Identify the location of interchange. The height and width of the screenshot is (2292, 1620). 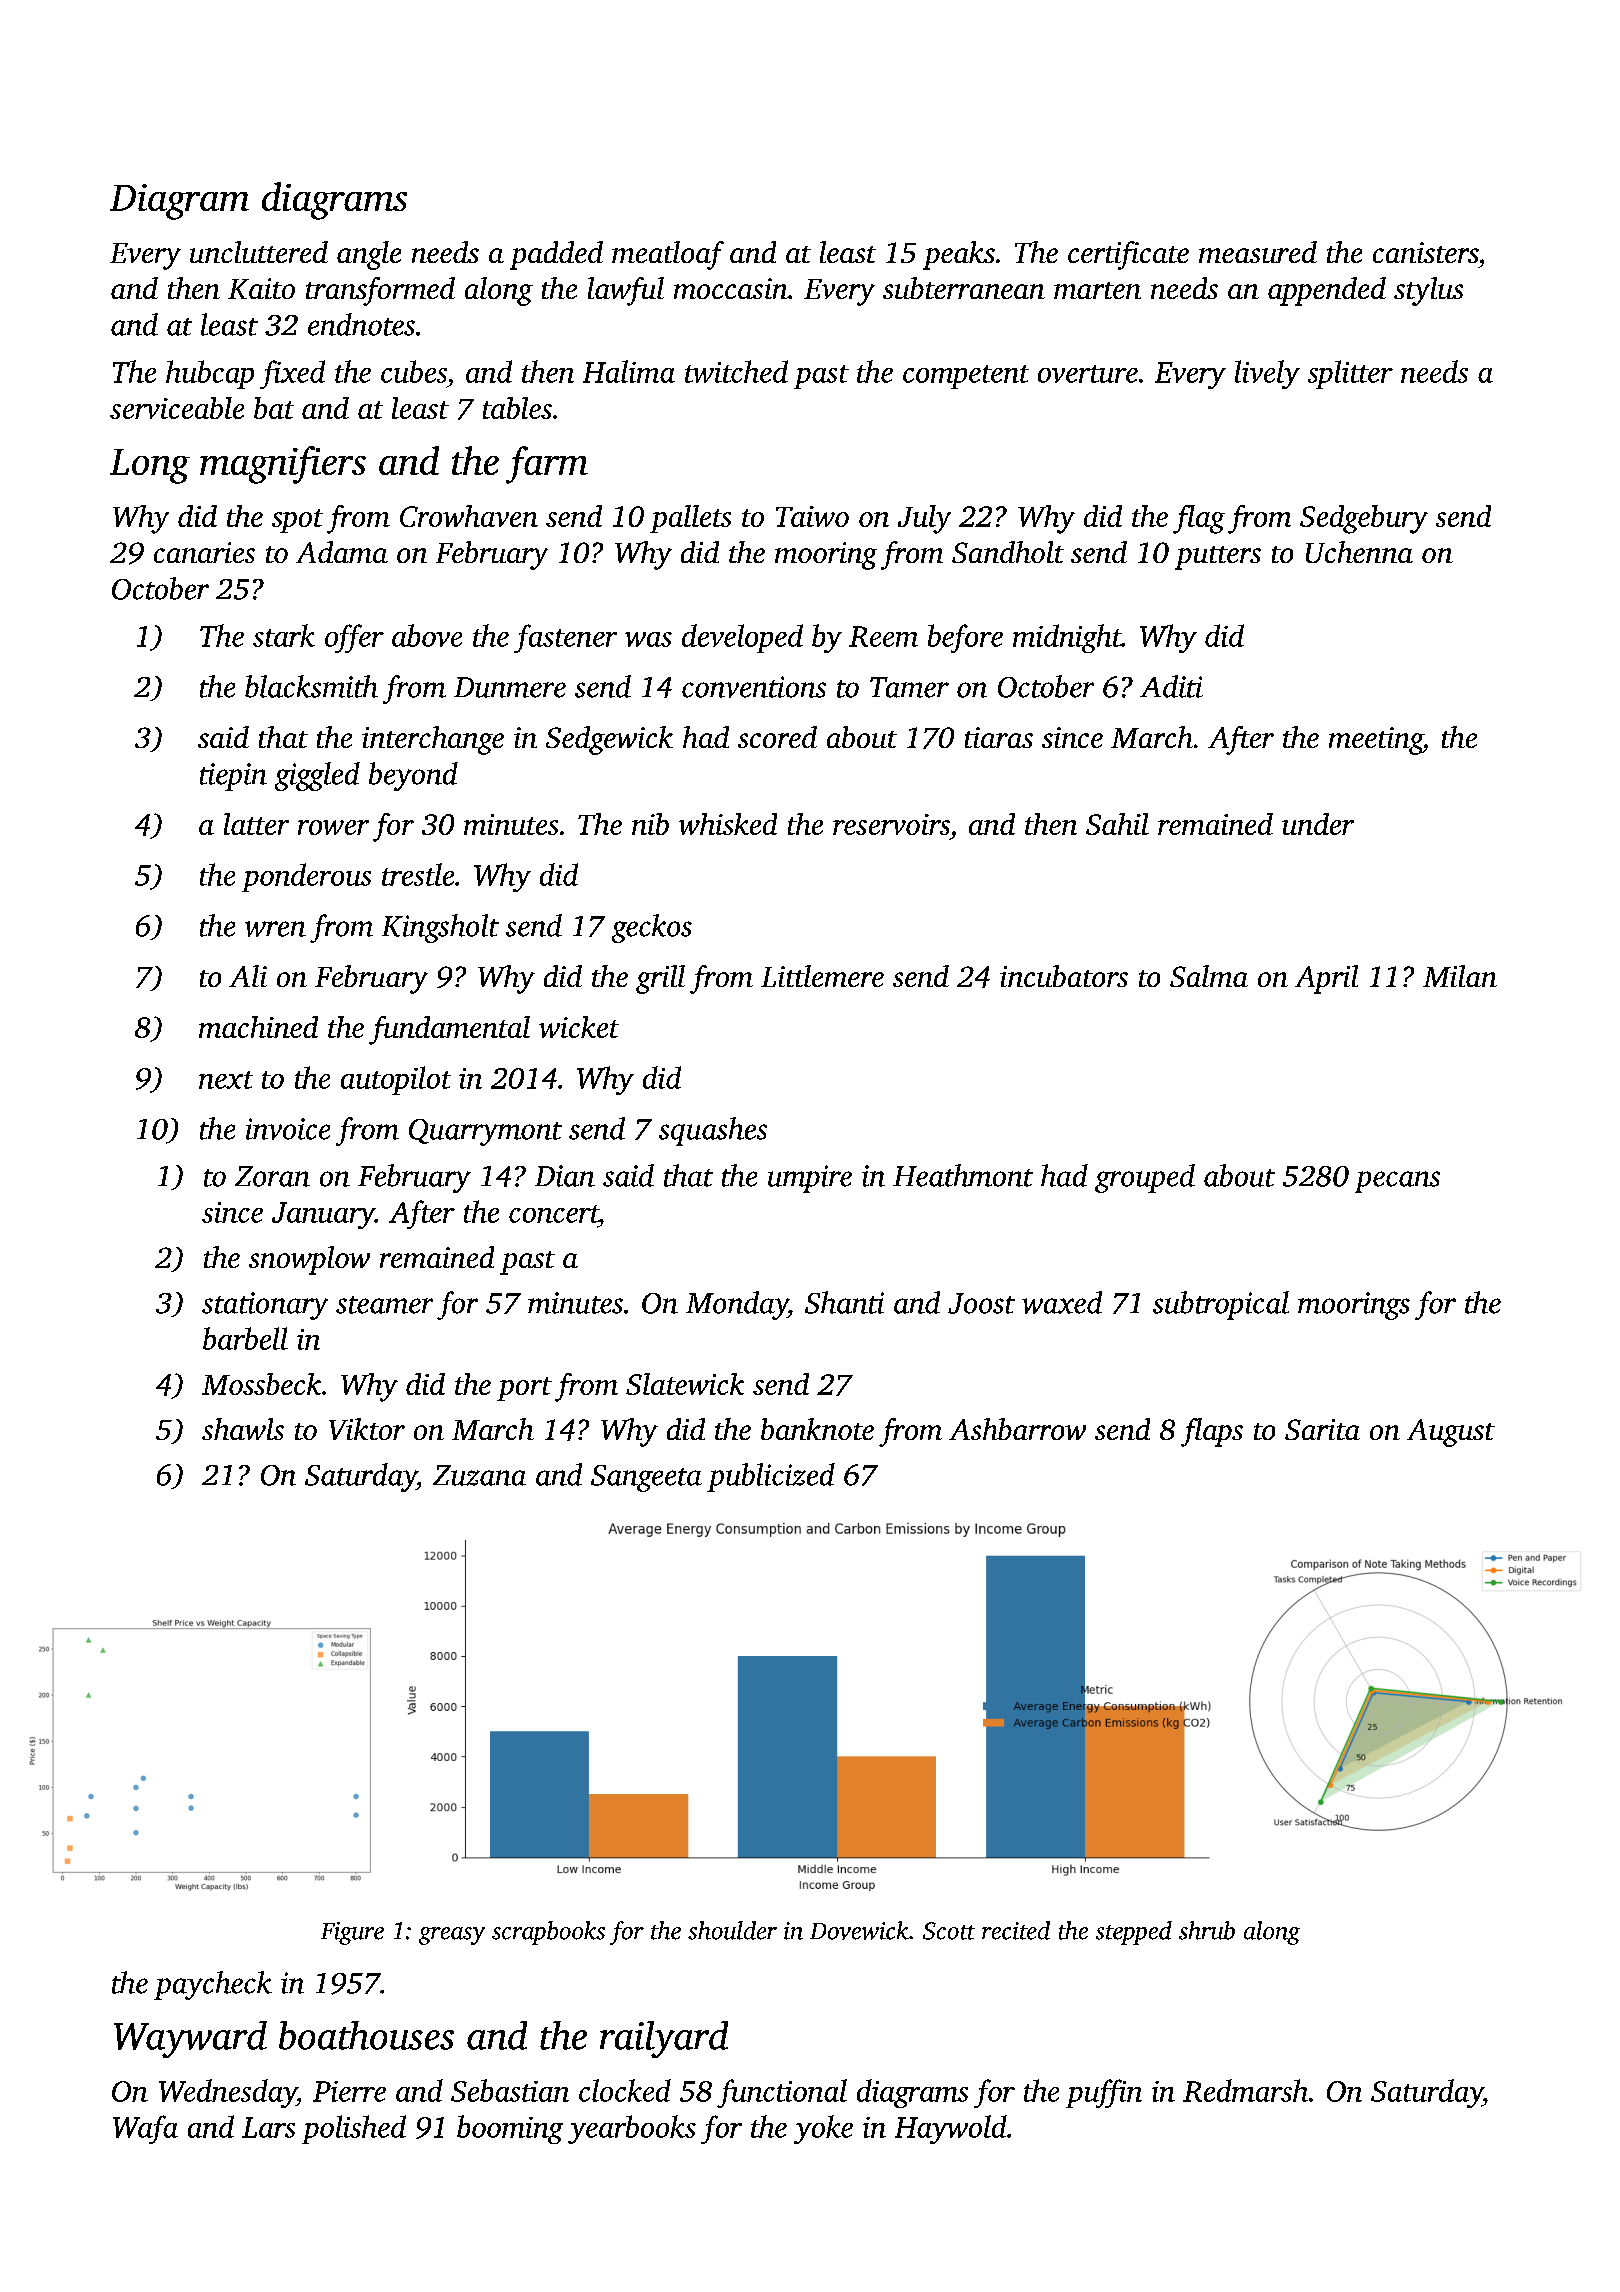
(433, 740).
